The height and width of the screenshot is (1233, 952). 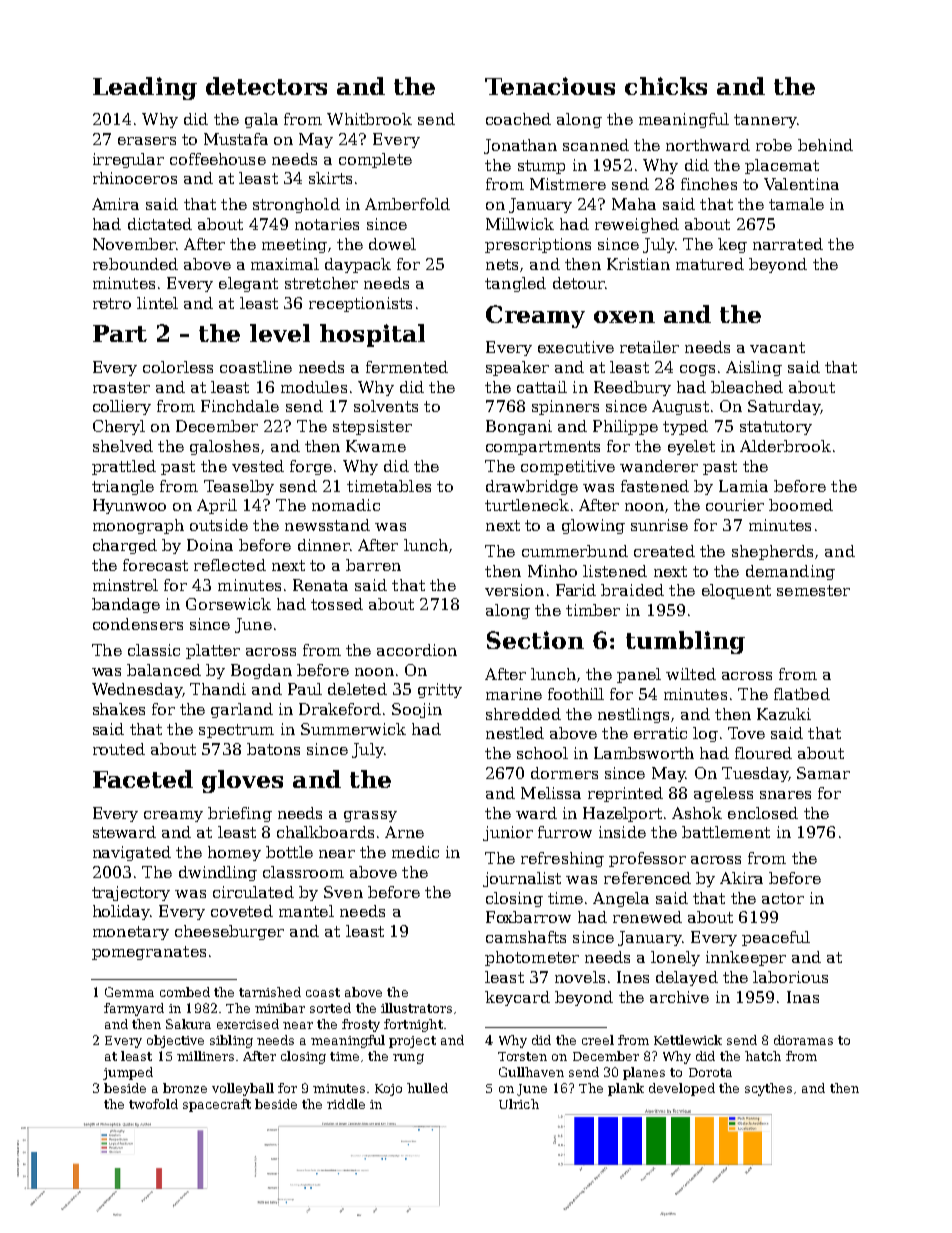 I want to click on foothill, so click(x=576, y=694).
